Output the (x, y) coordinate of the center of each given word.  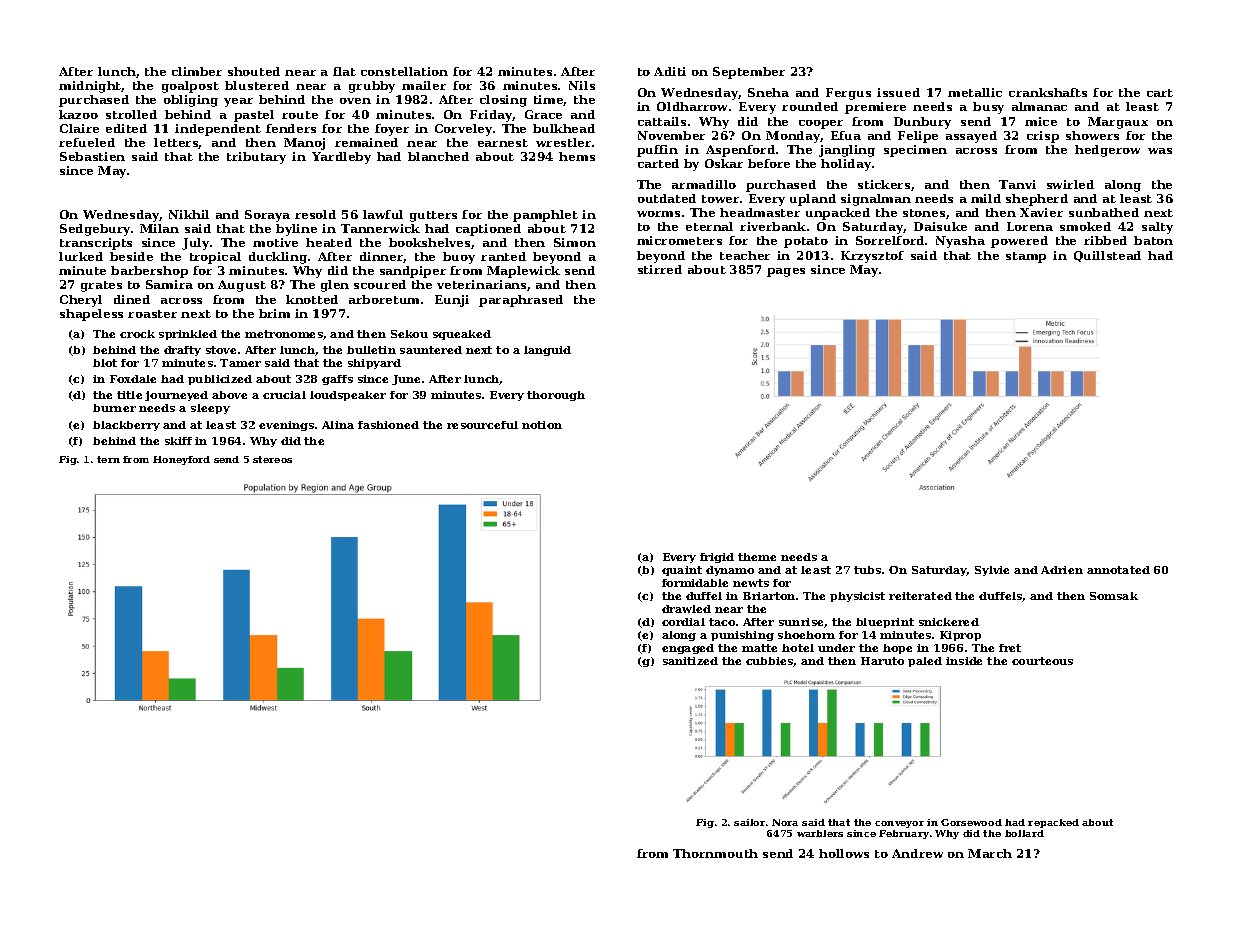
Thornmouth (715, 853)
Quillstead (1107, 256)
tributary (256, 158)
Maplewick (523, 272)
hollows (844, 853)
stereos (272, 459)
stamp (1026, 257)
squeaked (462, 335)
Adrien (1062, 570)
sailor (749, 822)
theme (757, 557)
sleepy (210, 409)
